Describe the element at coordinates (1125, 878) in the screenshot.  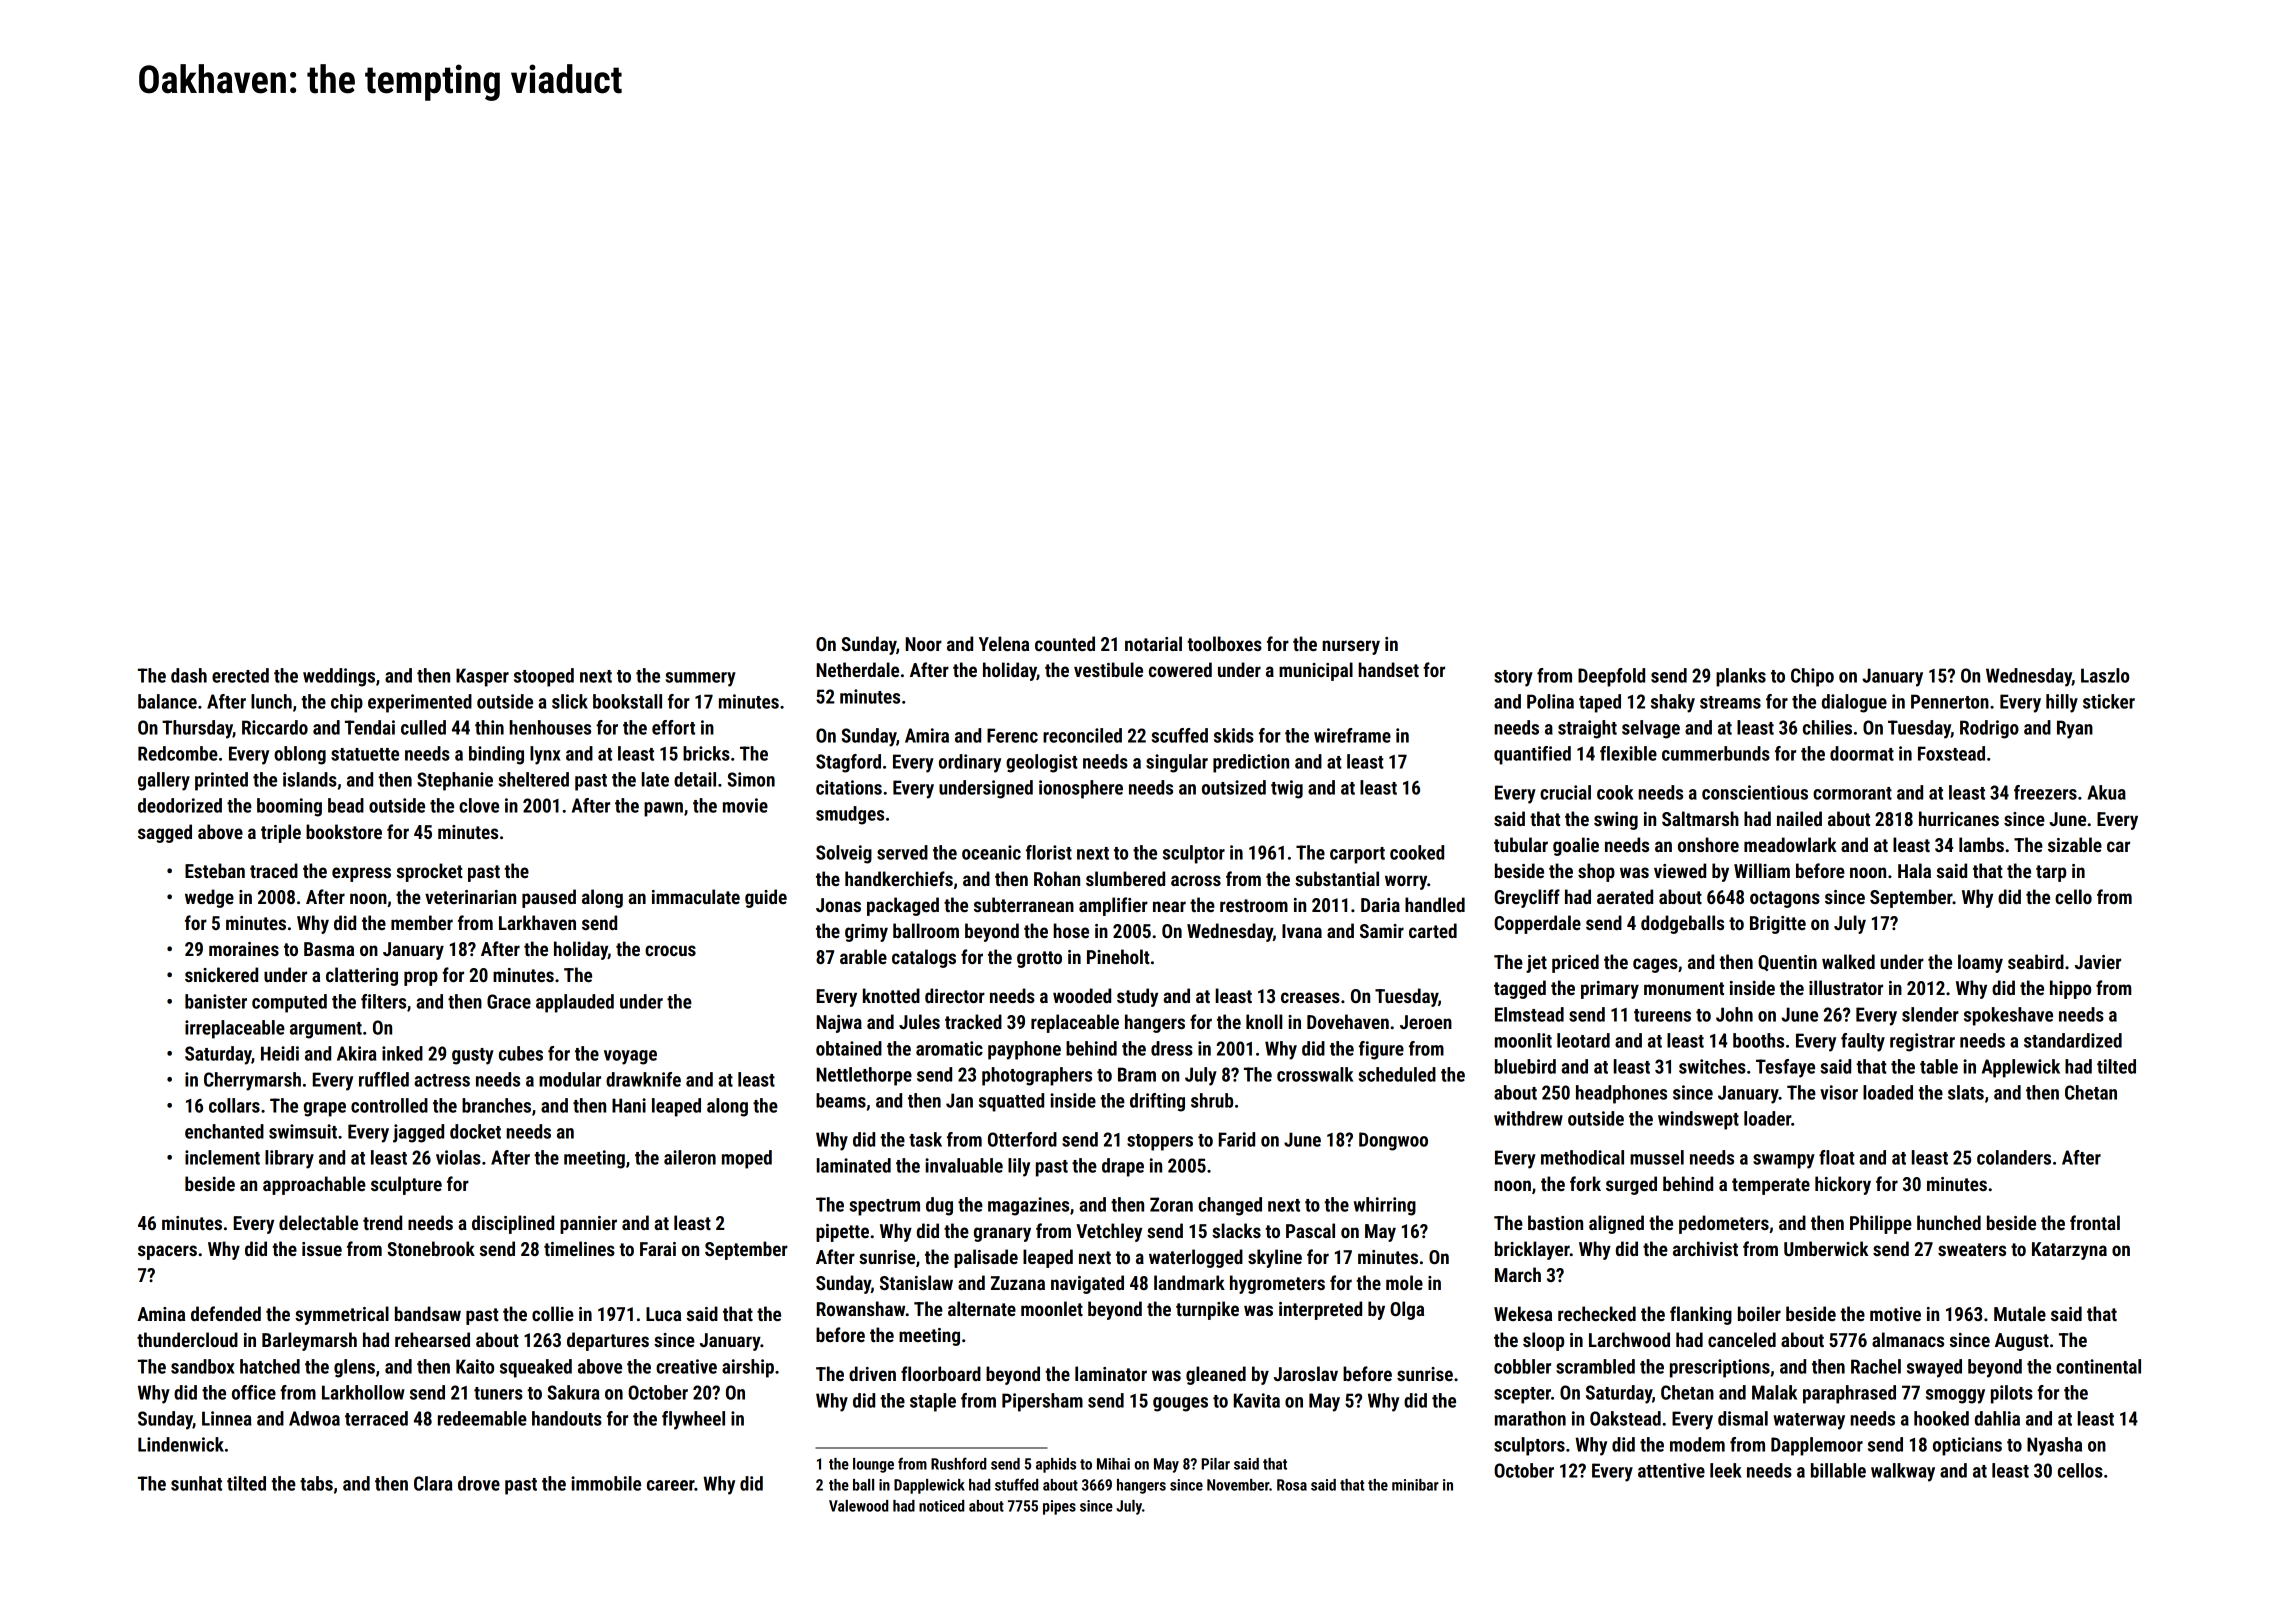
I see `slumbered` at that location.
